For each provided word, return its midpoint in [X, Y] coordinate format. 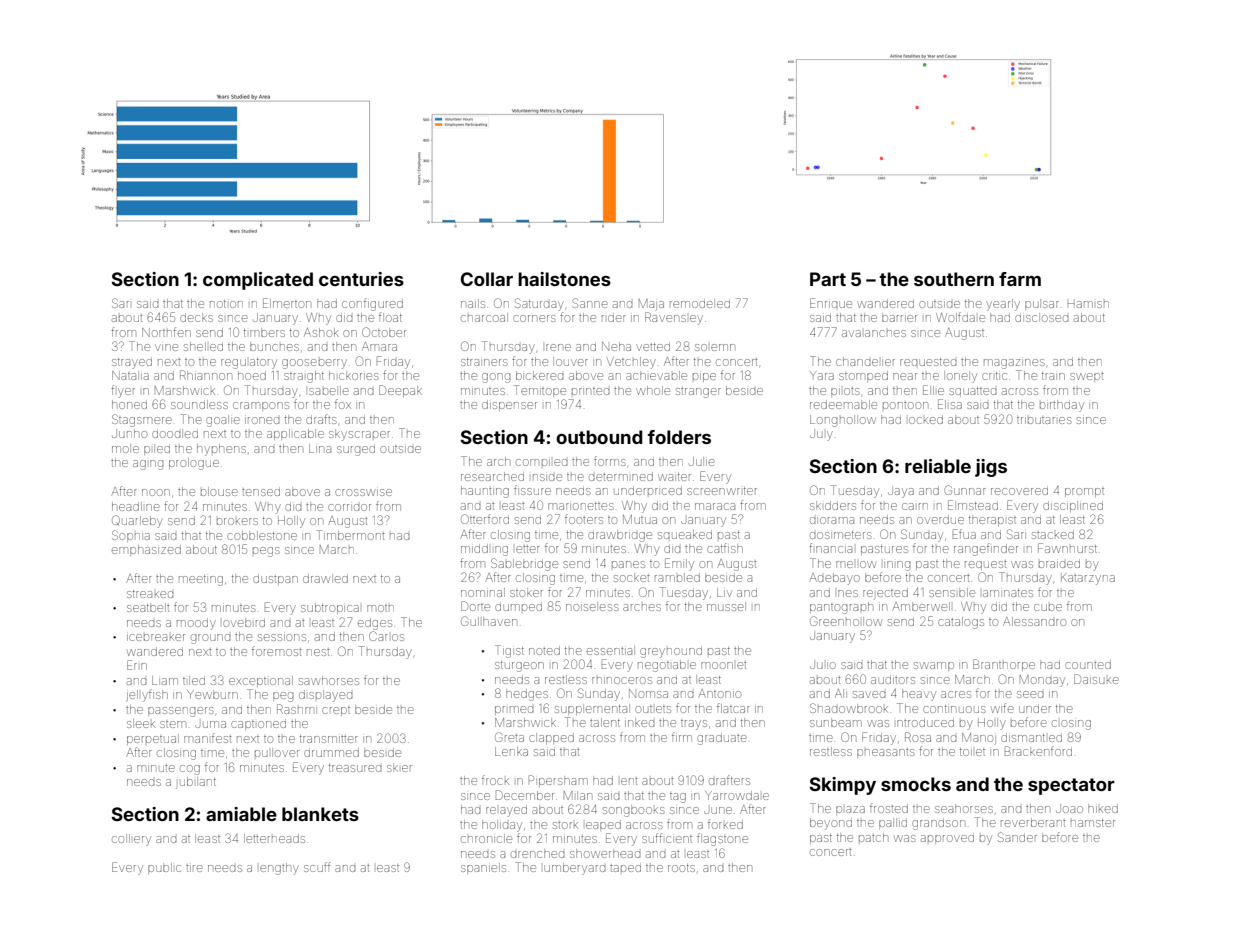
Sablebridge [524, 564]
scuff [317, 867]
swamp [934, 666]
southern [954, 279]
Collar [487, 279]
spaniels [483, 868]
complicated [258, 281]
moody [196, 625]
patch [873, 837]
